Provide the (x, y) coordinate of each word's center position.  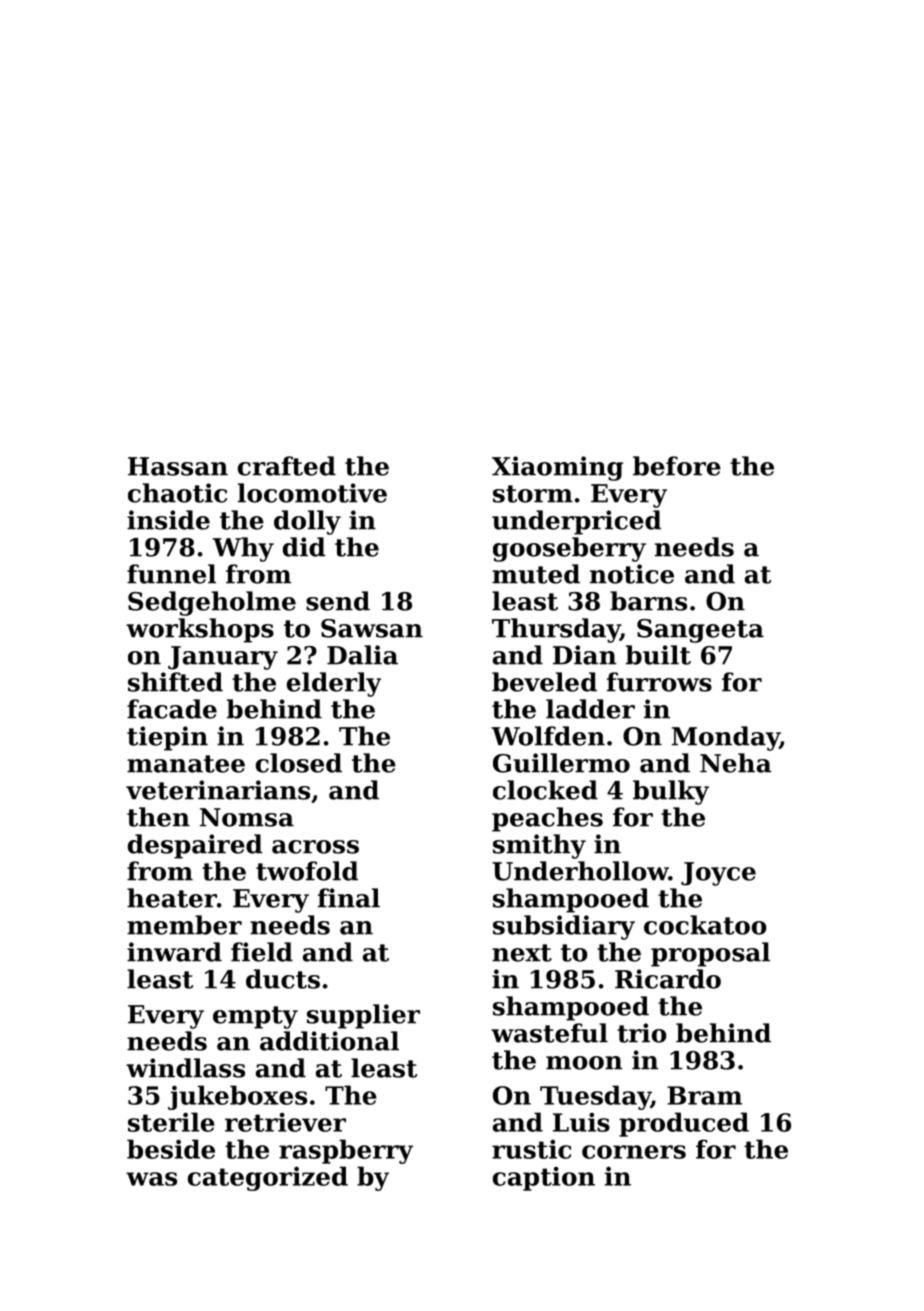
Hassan (178, 466)
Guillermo (561, 763)
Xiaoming (557, 468)
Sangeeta (700, 631)
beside (171, 1149)
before (677, 466)
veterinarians (218, 790)
